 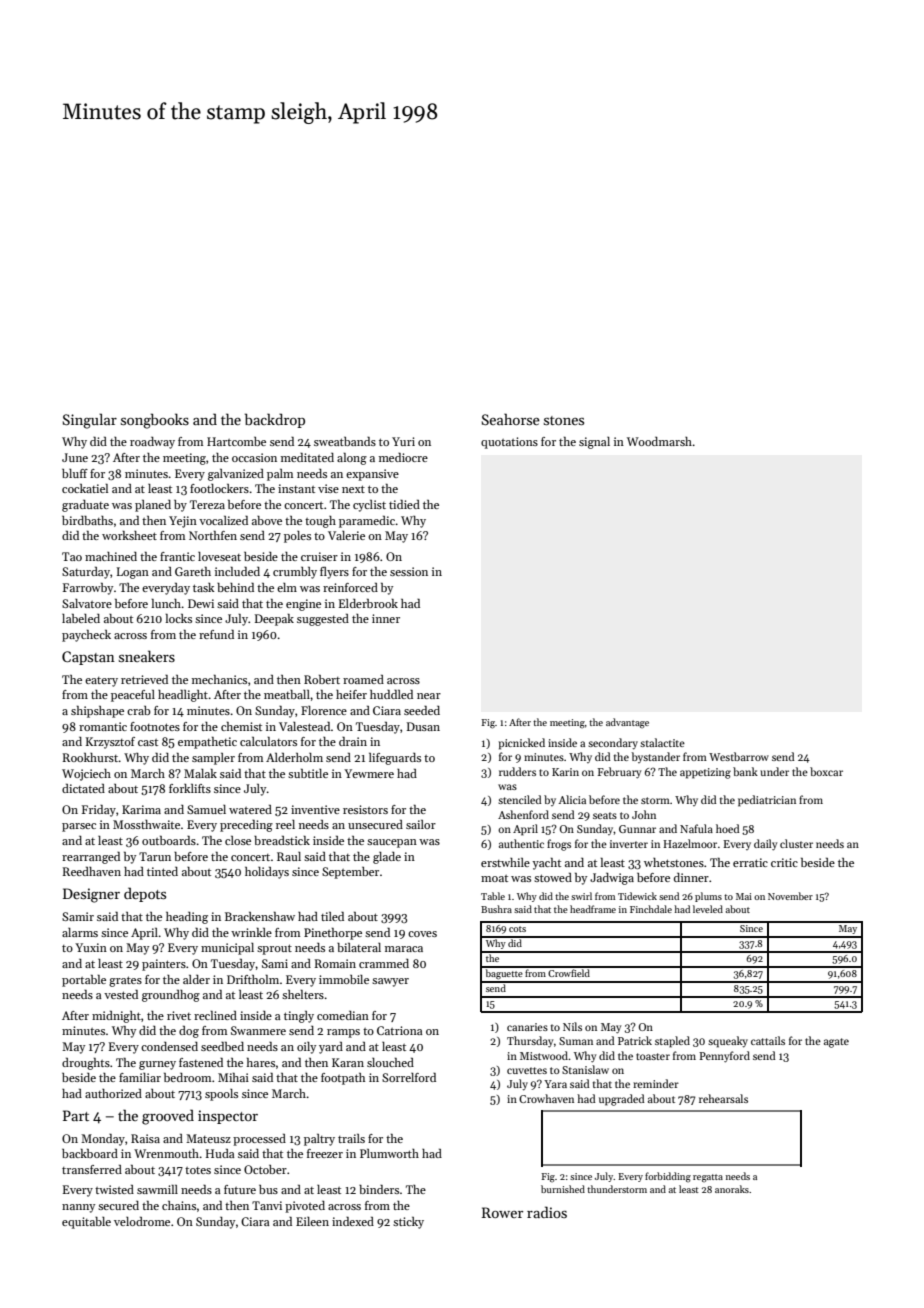 What do you see at coordinates (167, 603) in the page?
I see `lunch` at bounding box center [167, 603].
